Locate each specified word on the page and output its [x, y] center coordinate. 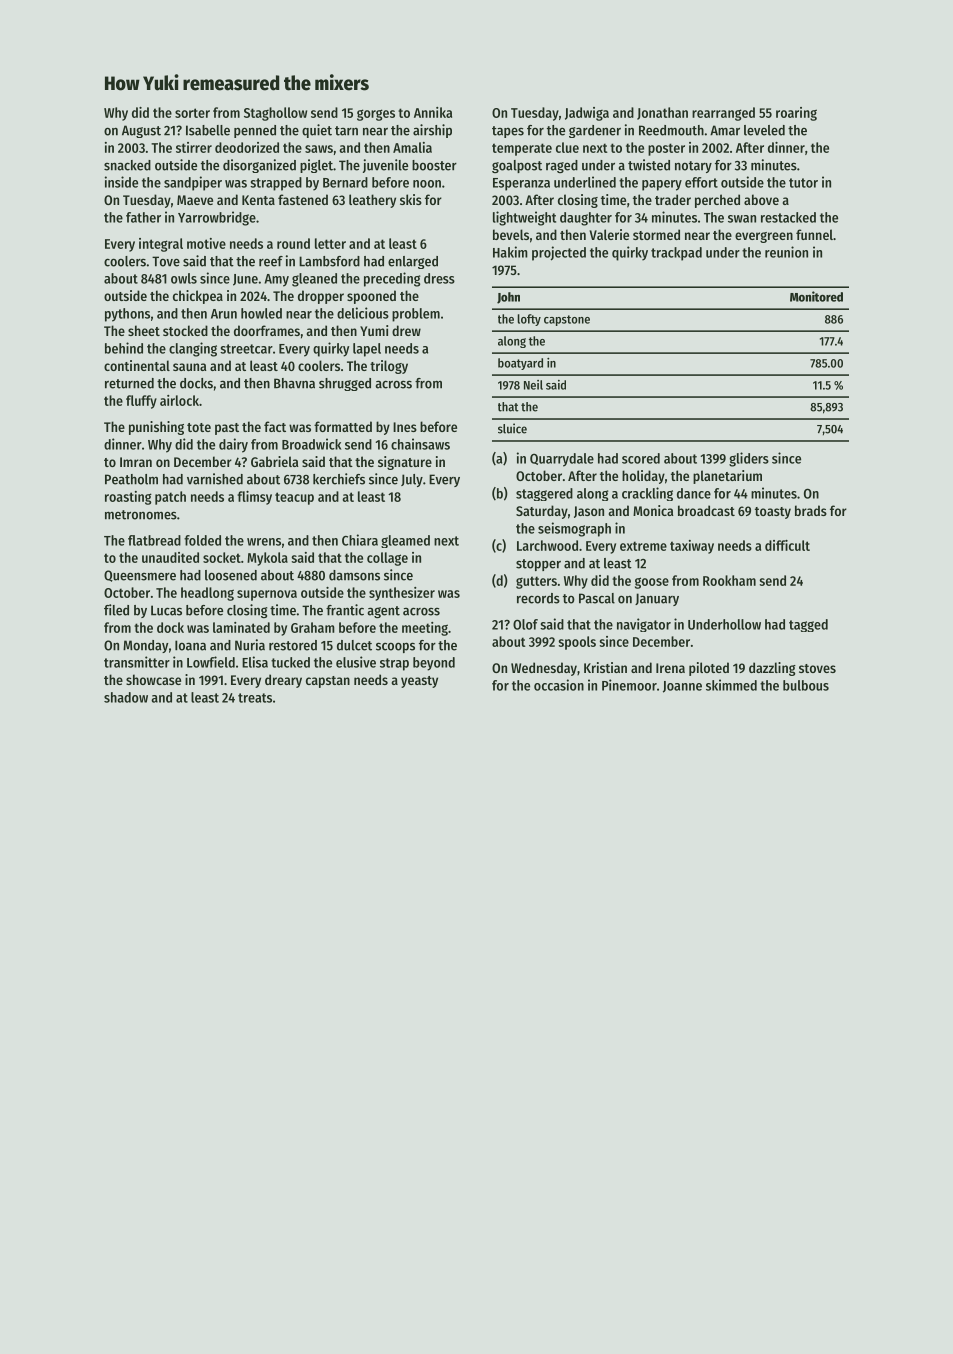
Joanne [682, 687]
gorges [376, 115]
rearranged [723, 114]
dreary [283, 681]
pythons [127, 315]
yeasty [419, 682]
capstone [567, 320]
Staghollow [275, 114]
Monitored [816, 296]
